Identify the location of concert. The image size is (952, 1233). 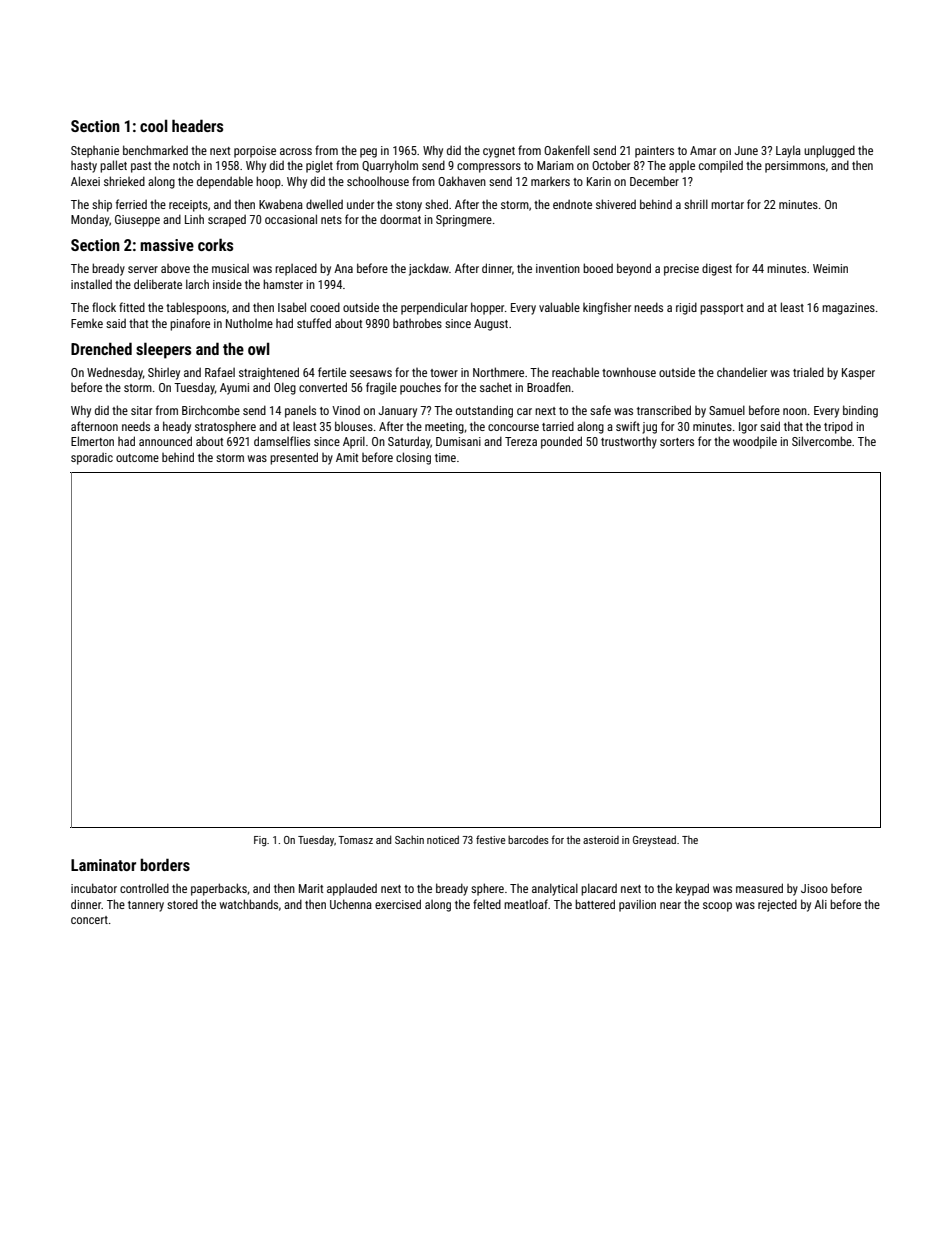
(89, 920).
